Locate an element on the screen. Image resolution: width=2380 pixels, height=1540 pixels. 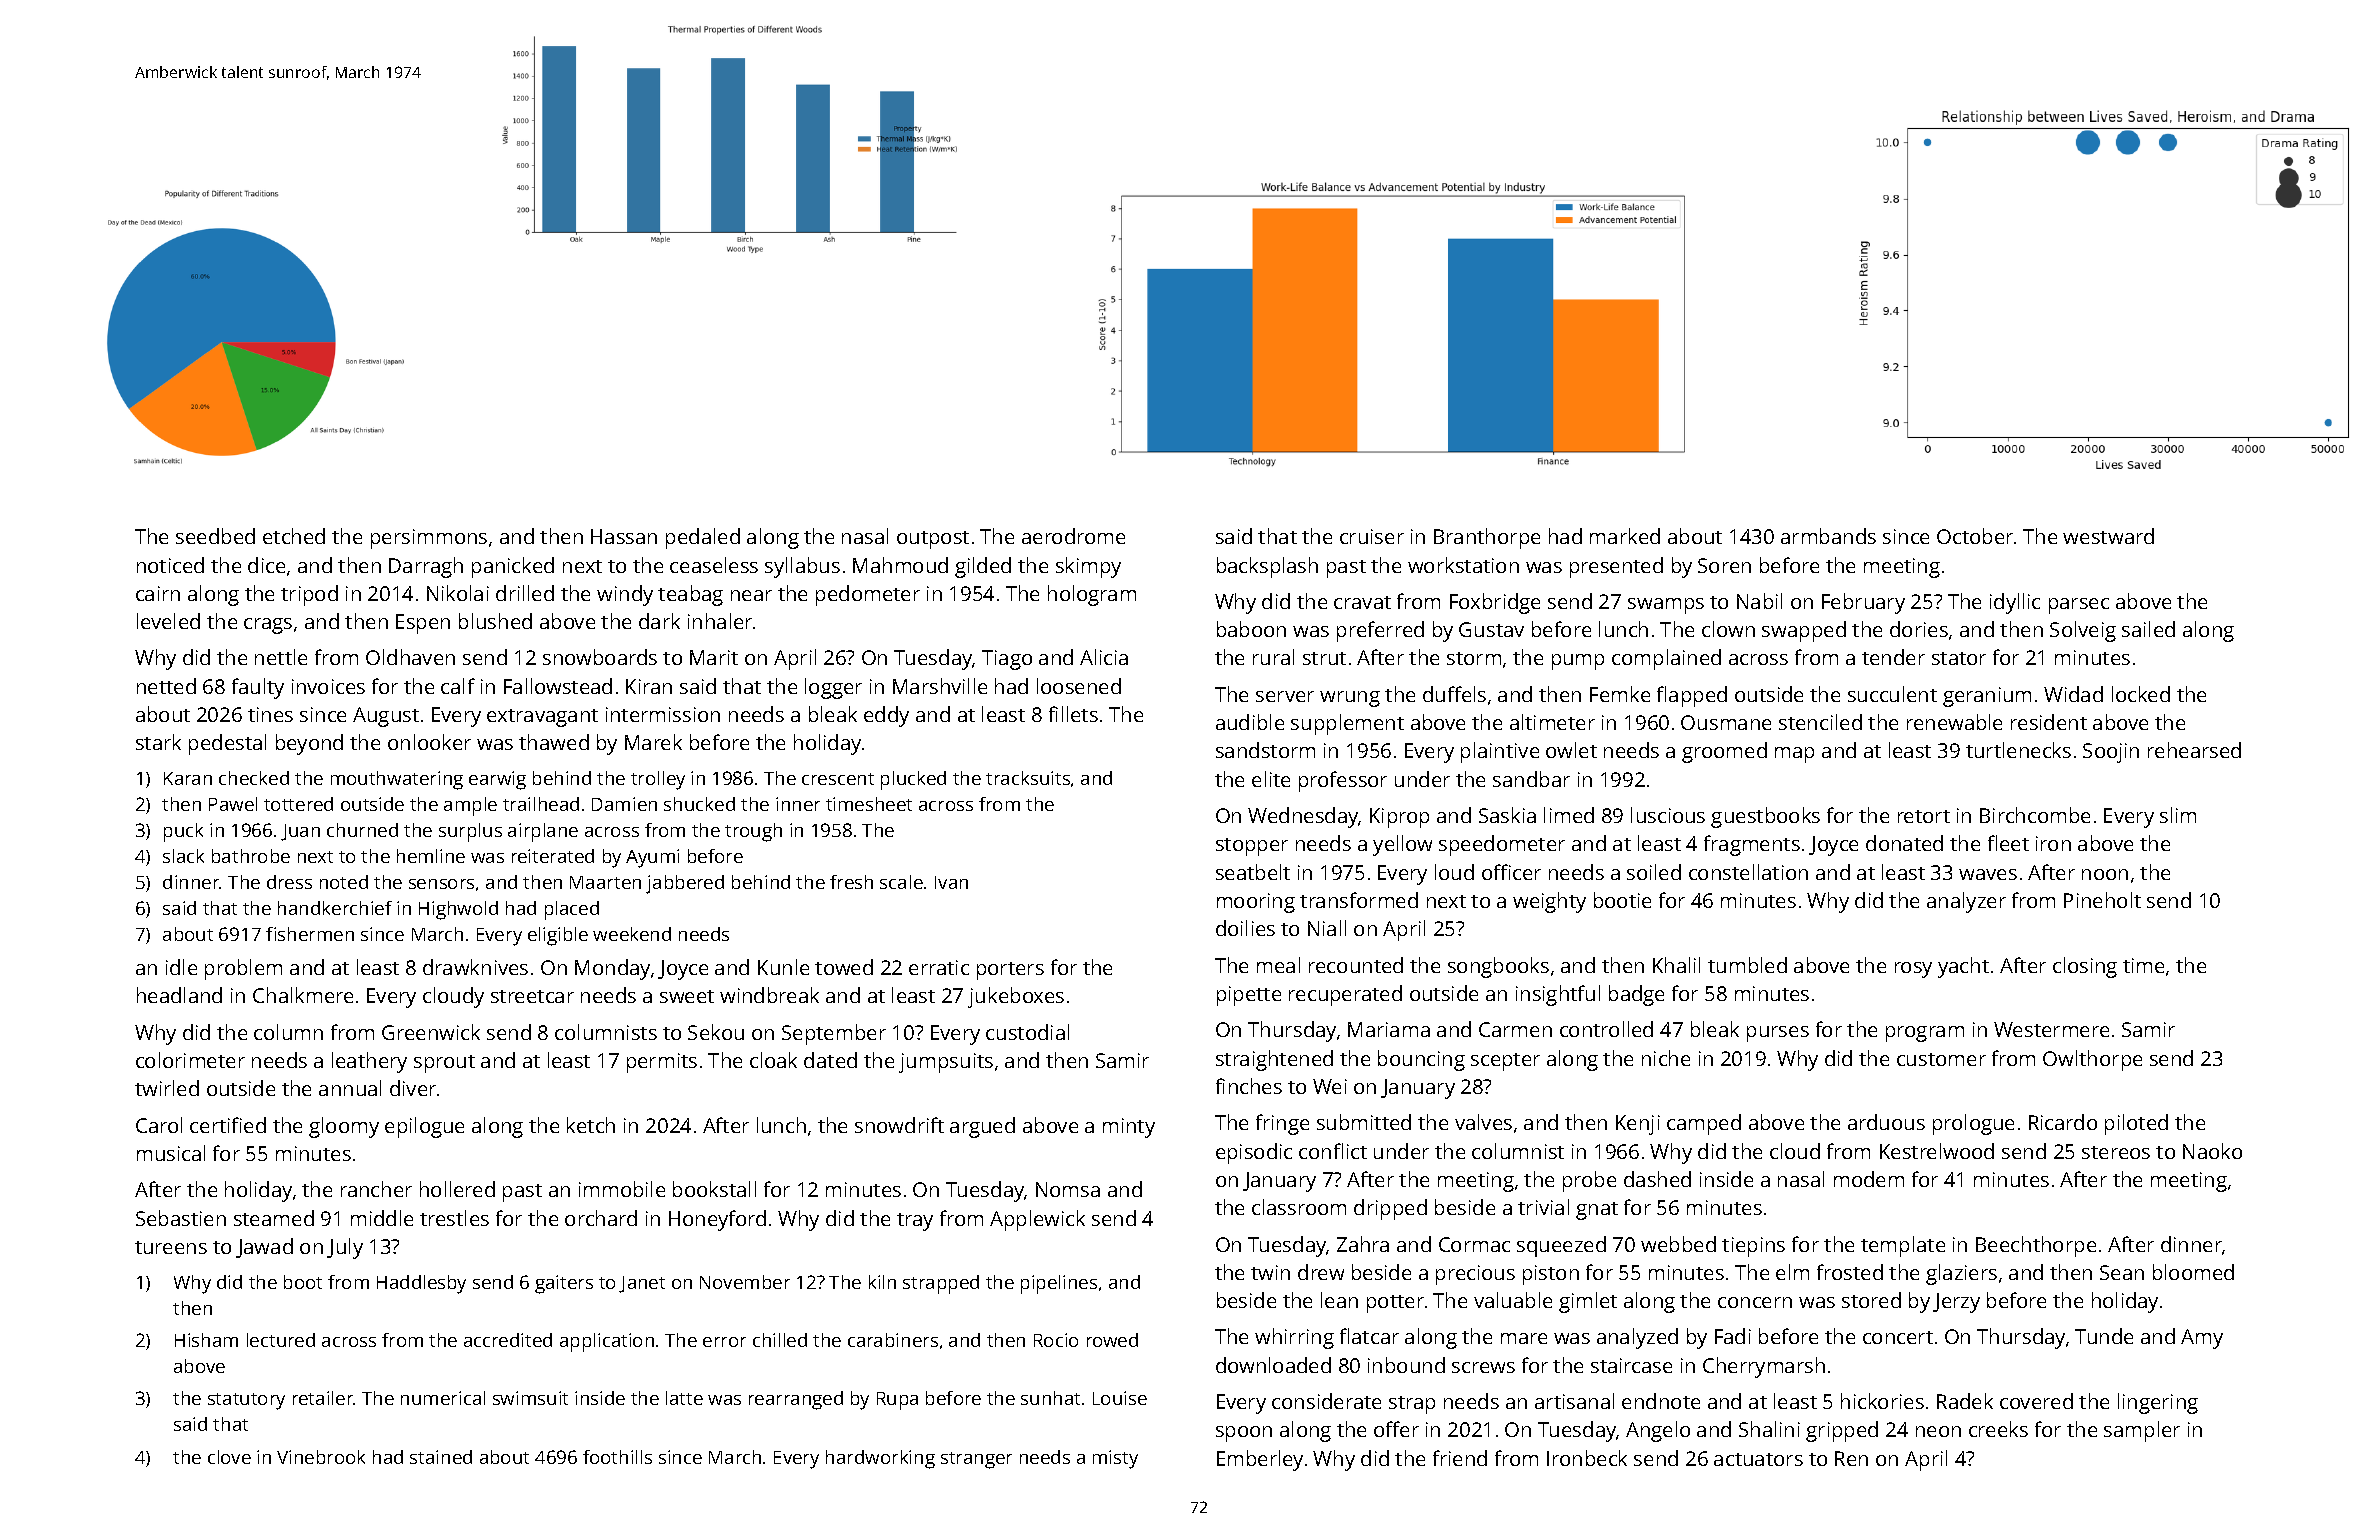
bookstall is located at coordinates (714, 1189).
